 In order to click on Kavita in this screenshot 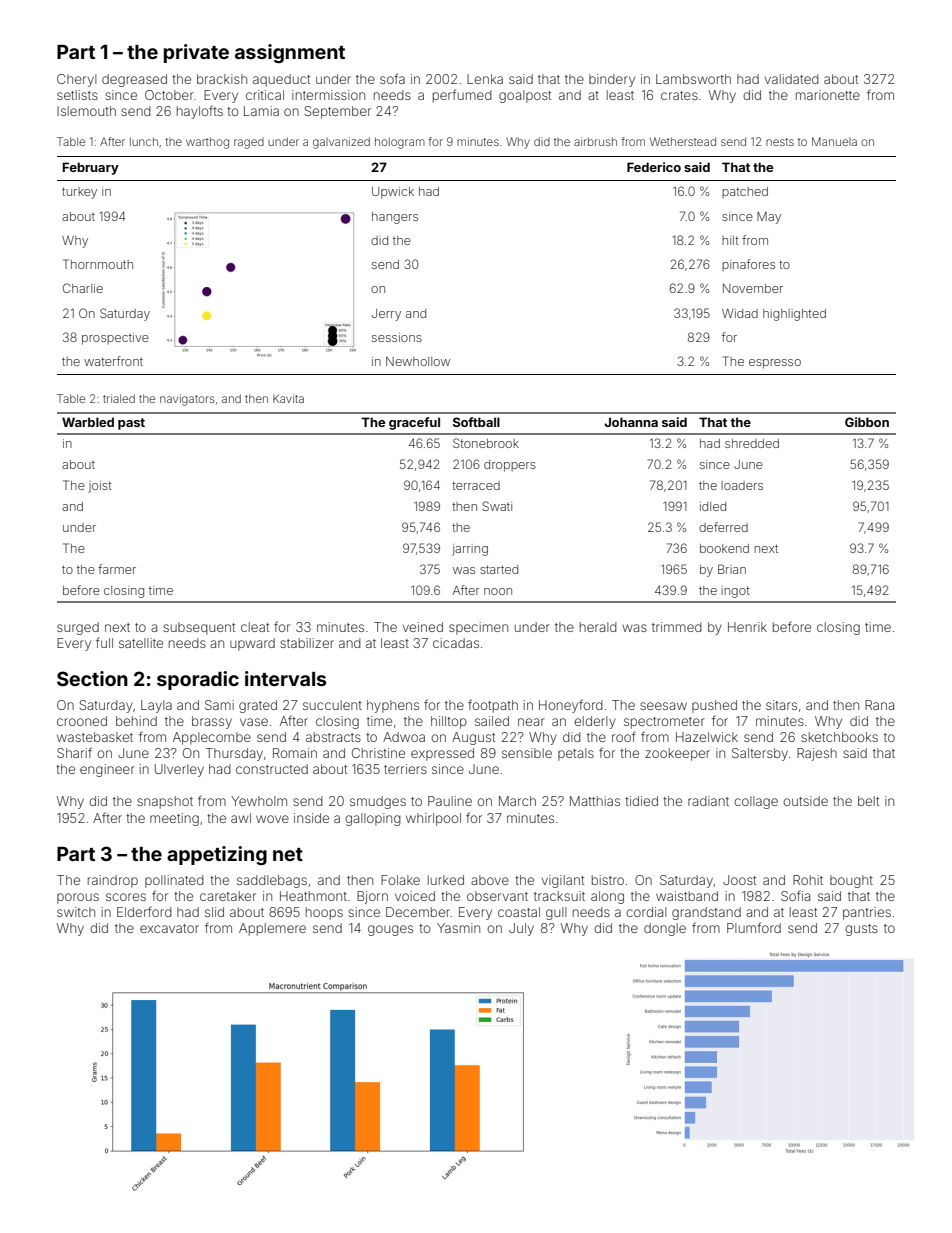, I will do `click(288, 398)`.
